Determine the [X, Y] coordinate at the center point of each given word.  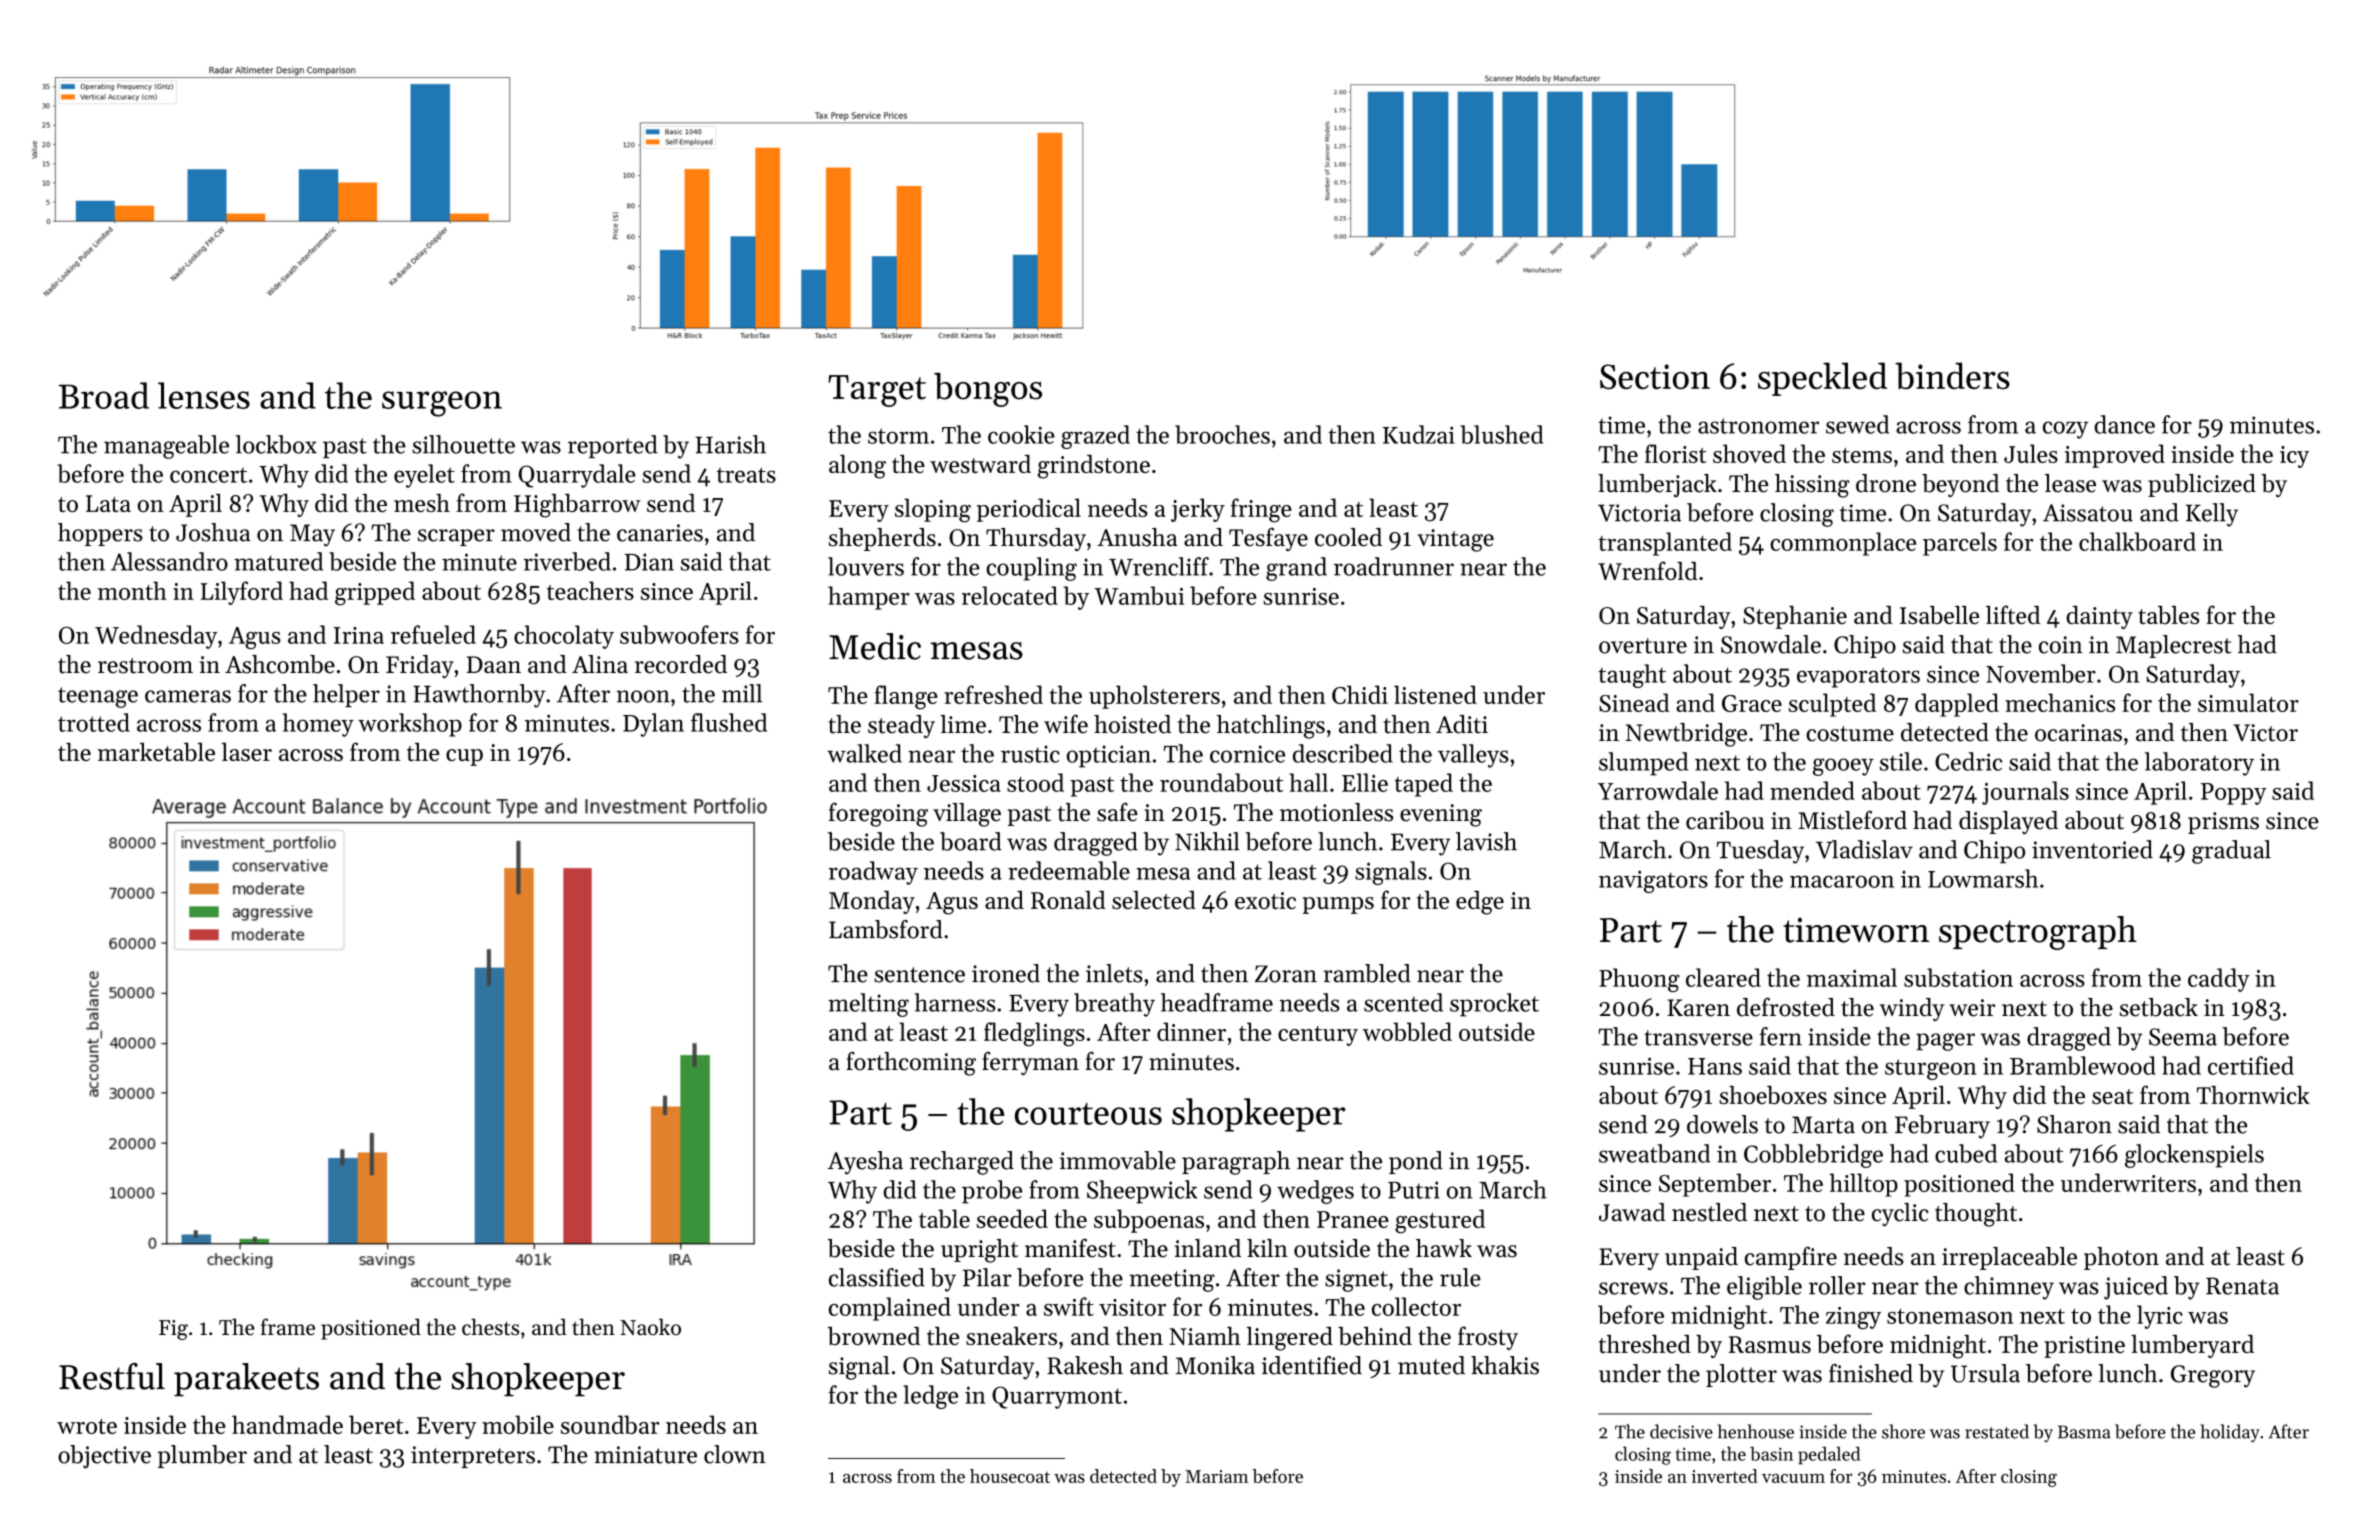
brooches [1222, 434]
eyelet [424, 476]
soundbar [610, 1424]
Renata [2242, 1286]
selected [1154, 900]
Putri [1414, 1190]
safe [1117, 812]
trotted [94, 722]
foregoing [878, 814]
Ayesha [865, 1163]
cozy [2065, 430]
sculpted [1832, 705]
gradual [2231, 852]
